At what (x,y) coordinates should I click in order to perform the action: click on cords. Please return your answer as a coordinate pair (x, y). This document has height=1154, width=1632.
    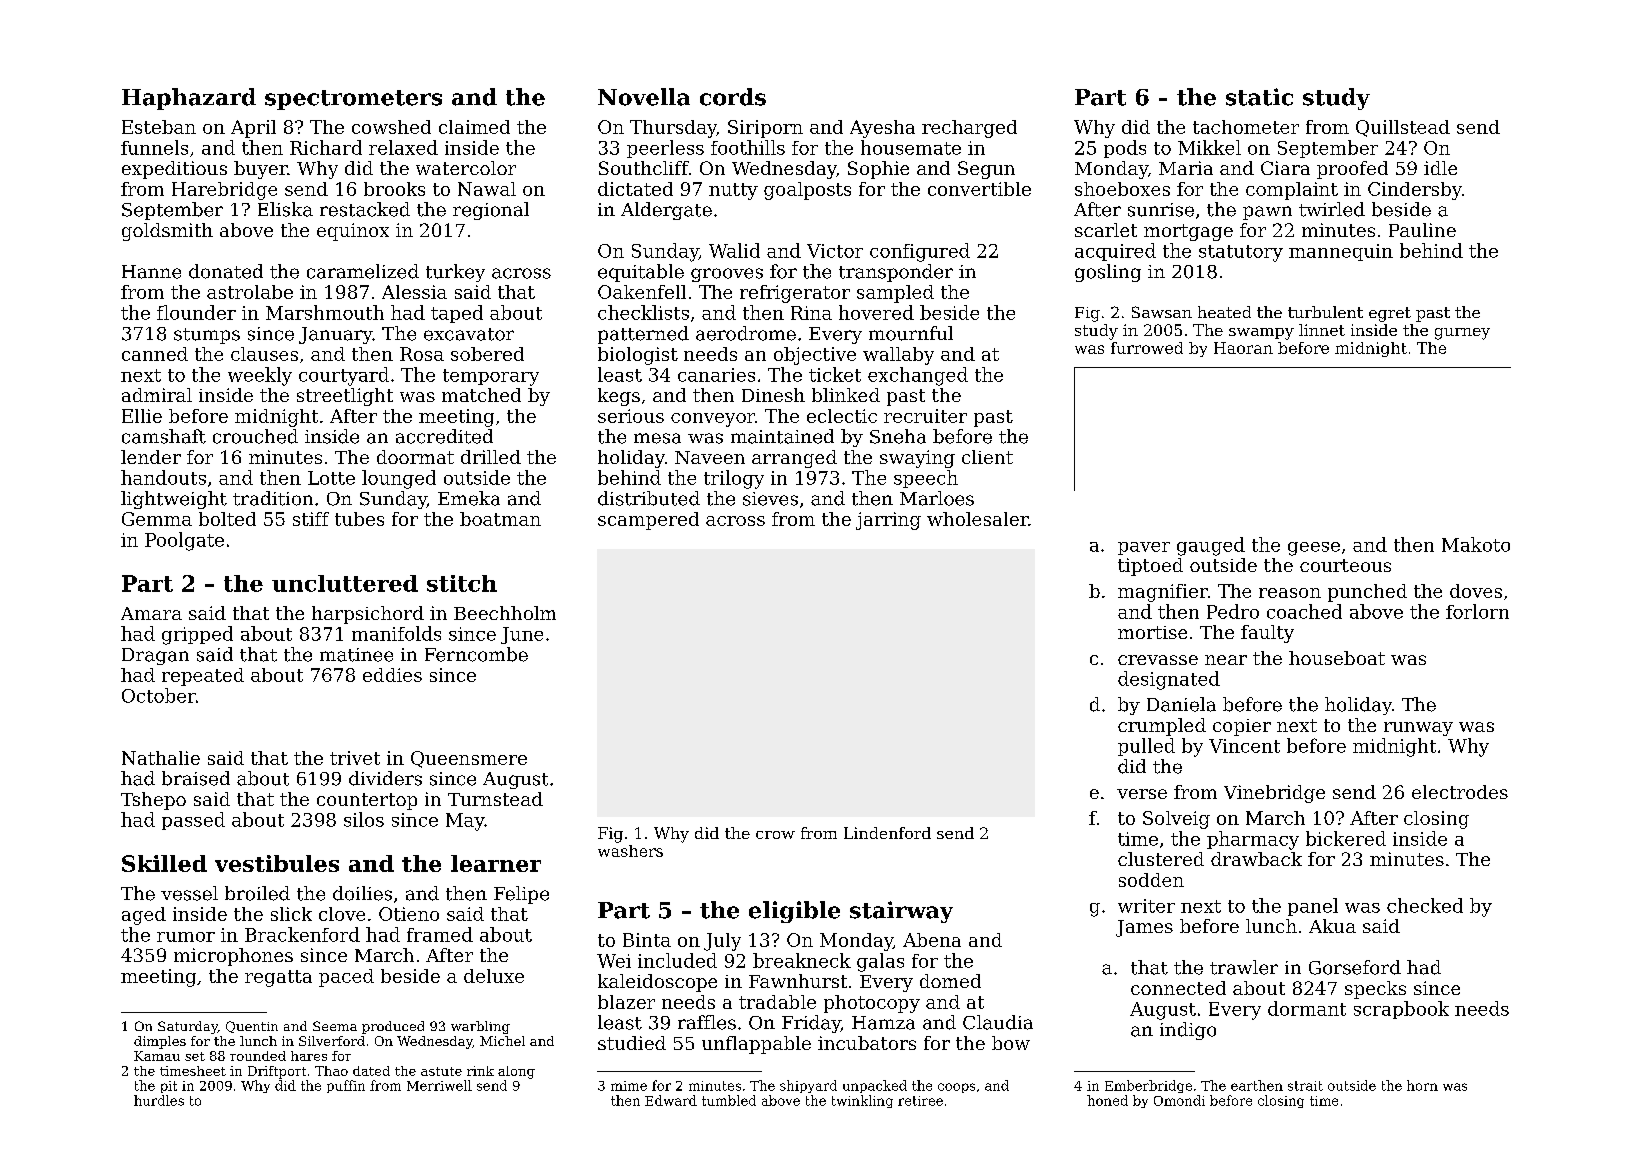
    Looking at the image, I should click on (733, 97).
